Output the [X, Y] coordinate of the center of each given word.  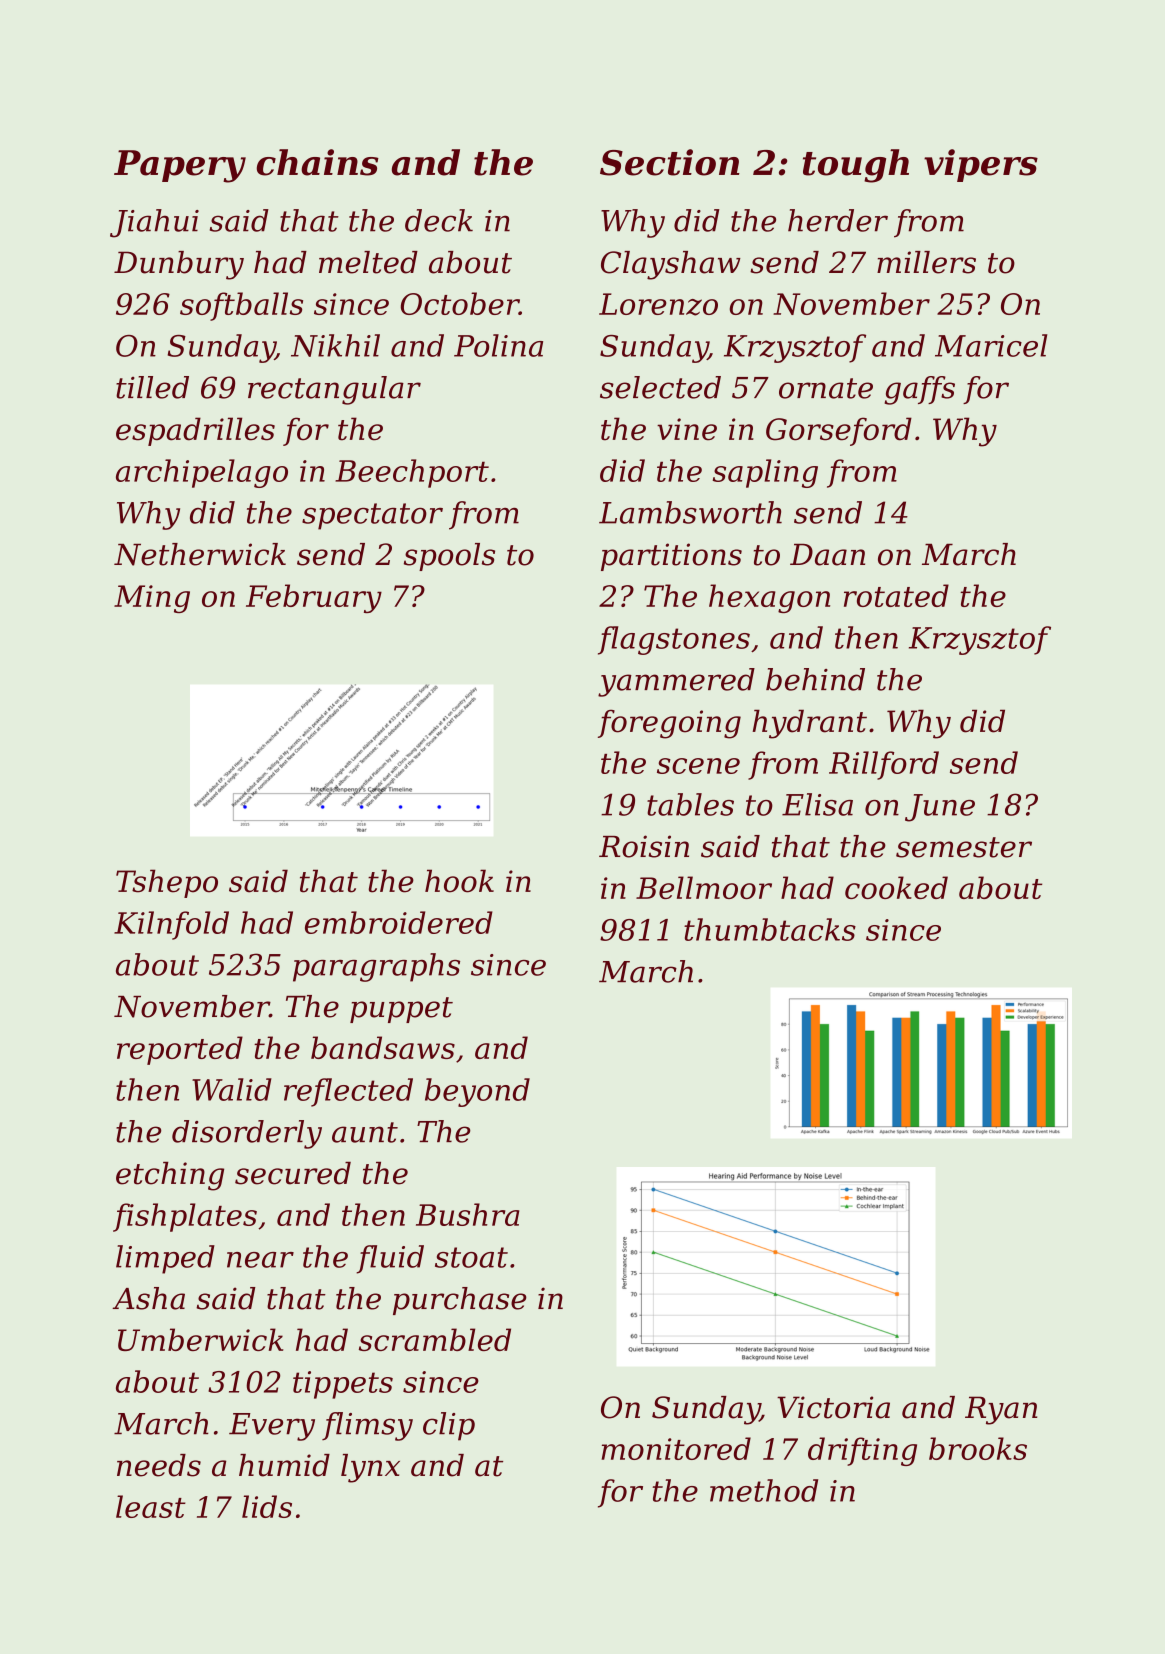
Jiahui [154, 223]
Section [670, 162]
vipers [981, 165]
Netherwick [200, 554]
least [151, 1506]
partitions [671, 557]
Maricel [991, 345]
